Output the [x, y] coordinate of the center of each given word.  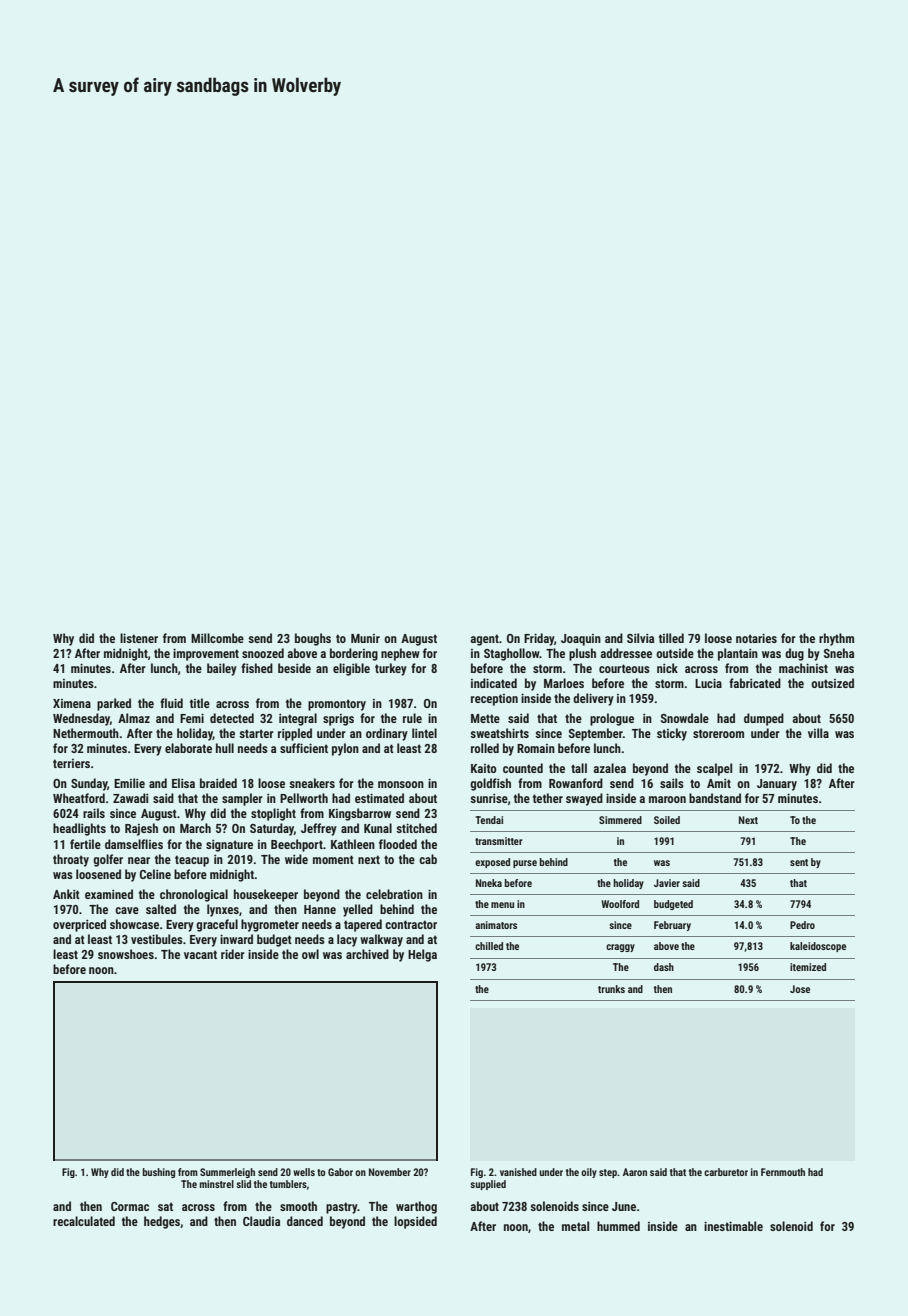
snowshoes [126, 954]
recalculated [84, 1221]
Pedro [802, 925]
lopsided [415, 1222]
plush [582, 654]
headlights [79, 829]
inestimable [733, 1226]
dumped [764, 719]
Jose [800, 989]
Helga [422, 955]
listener [139, 638]
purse [525, 864]
